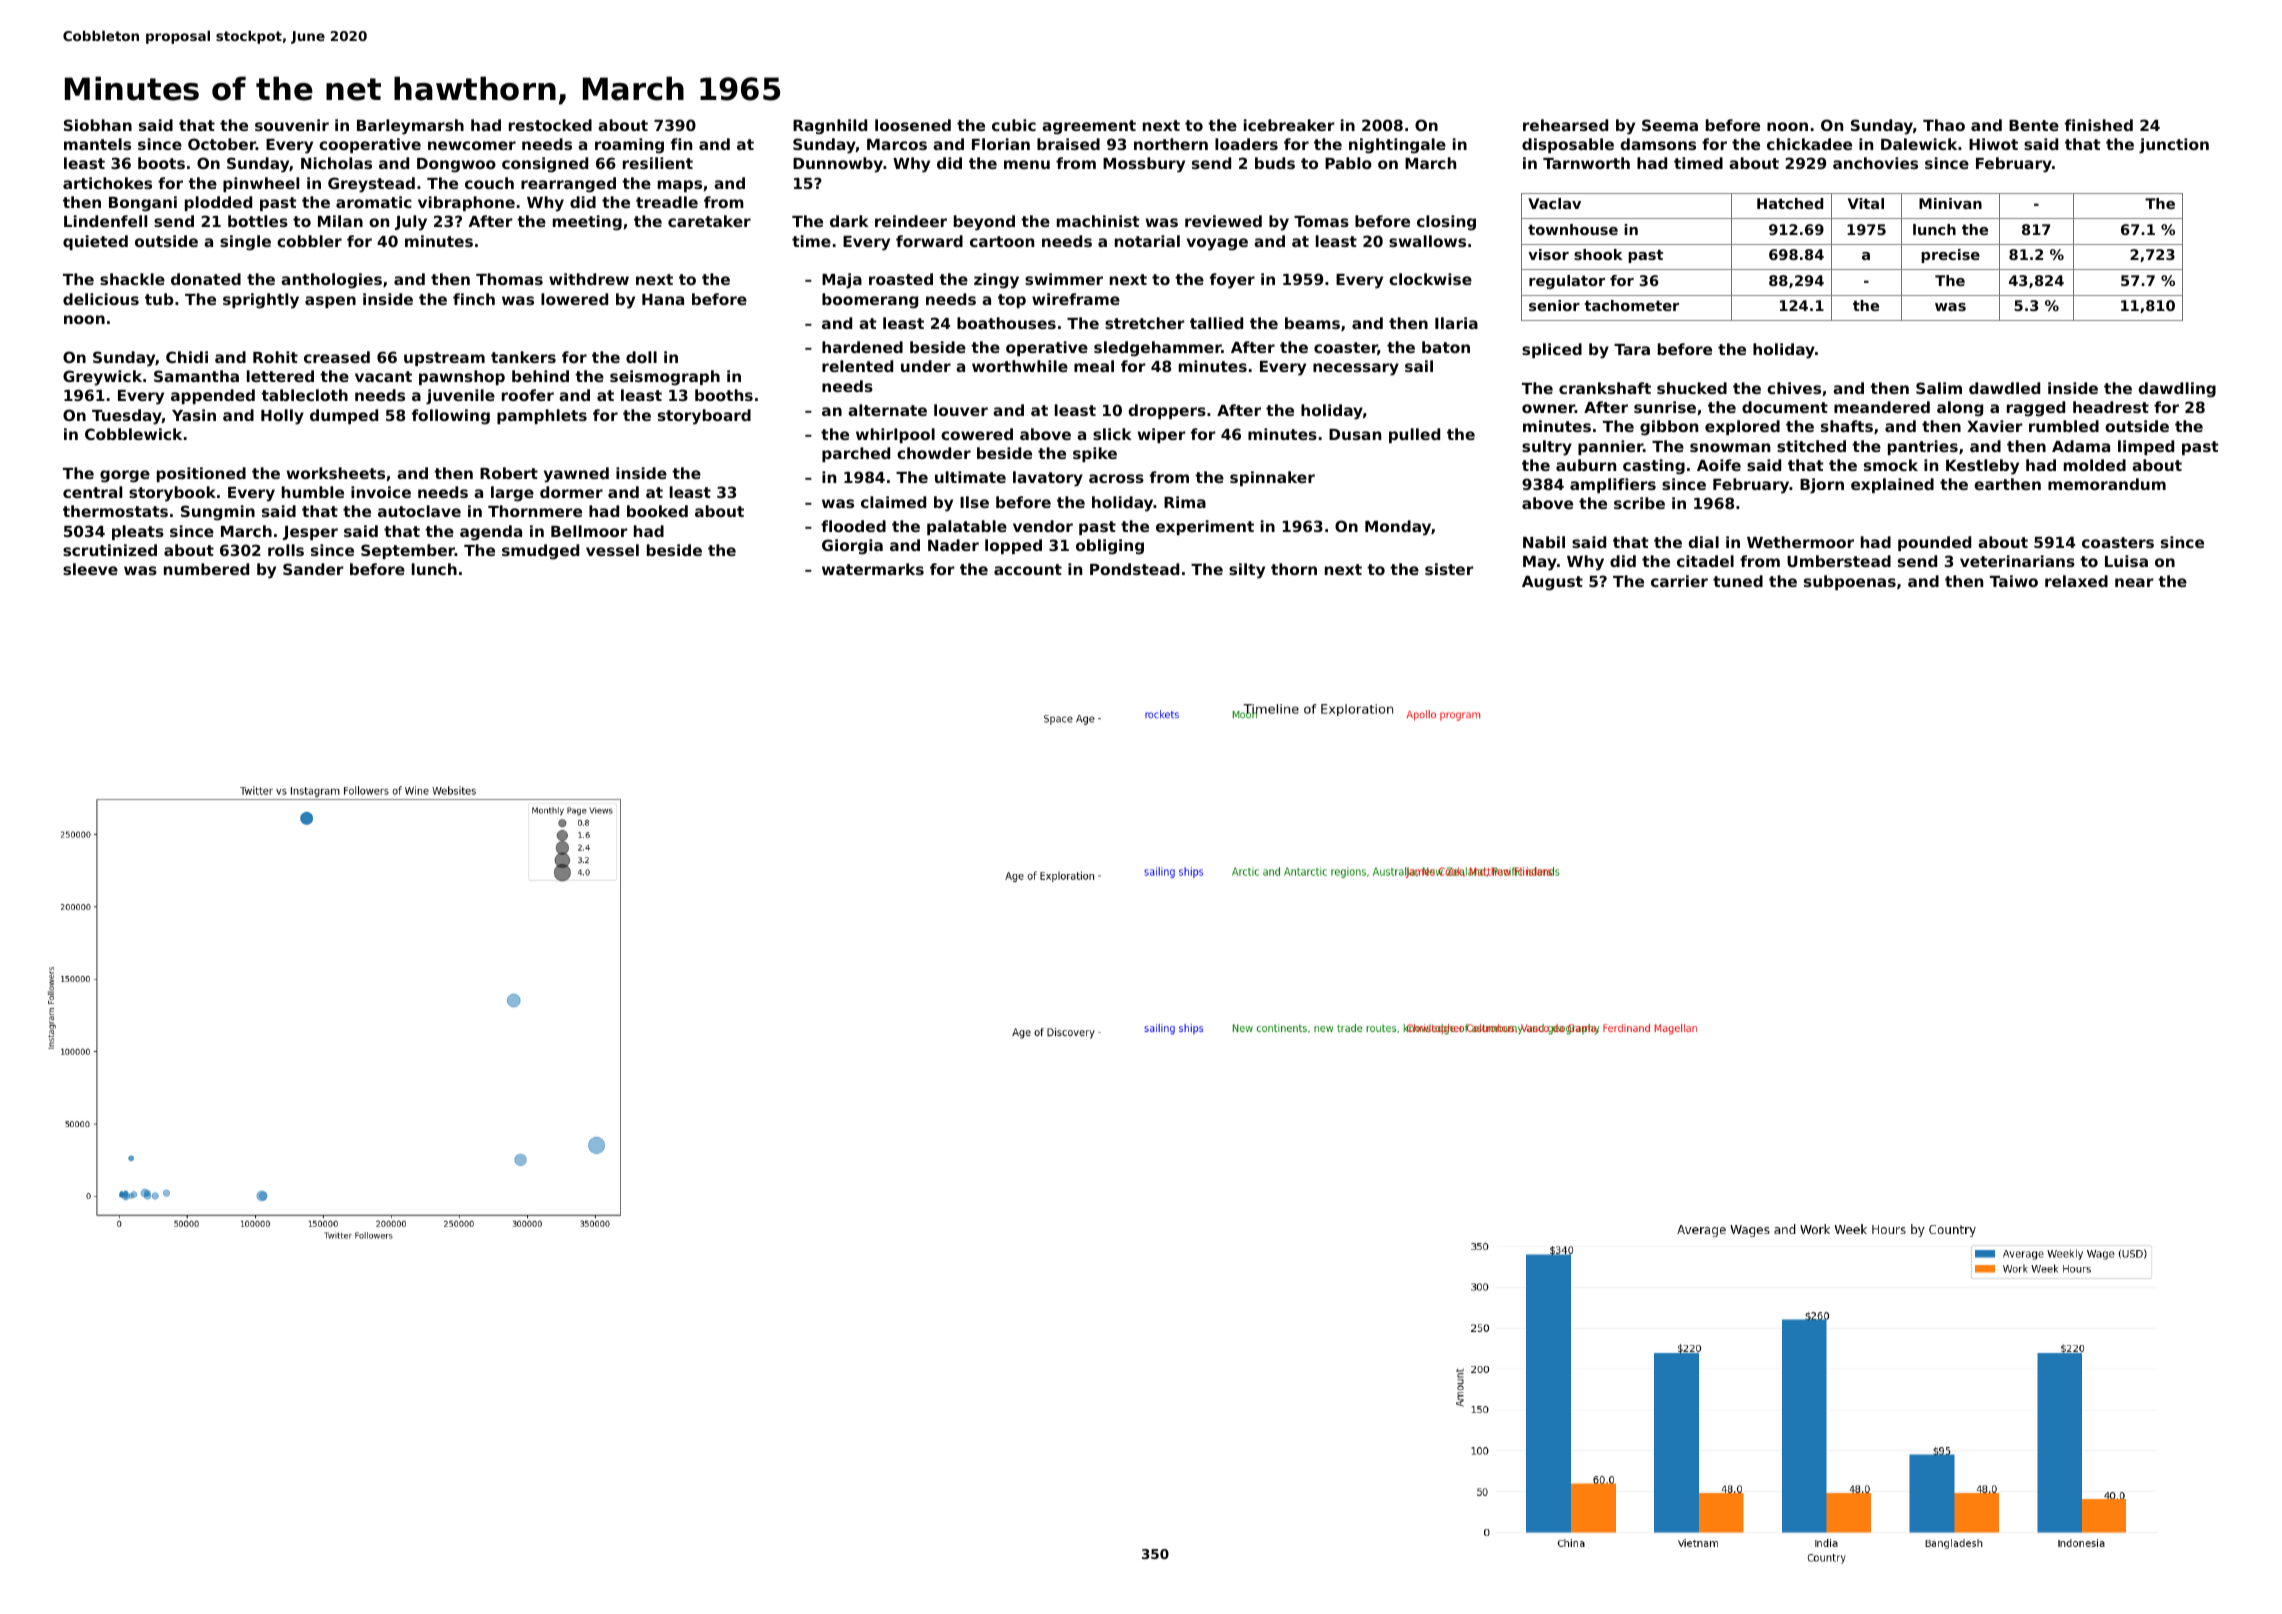 This screenshot has width=2282, height=1614. What do you see at coordinates (90, 569) in the screenshot?
I see `sleeve` at bounding box center [90, 569].
